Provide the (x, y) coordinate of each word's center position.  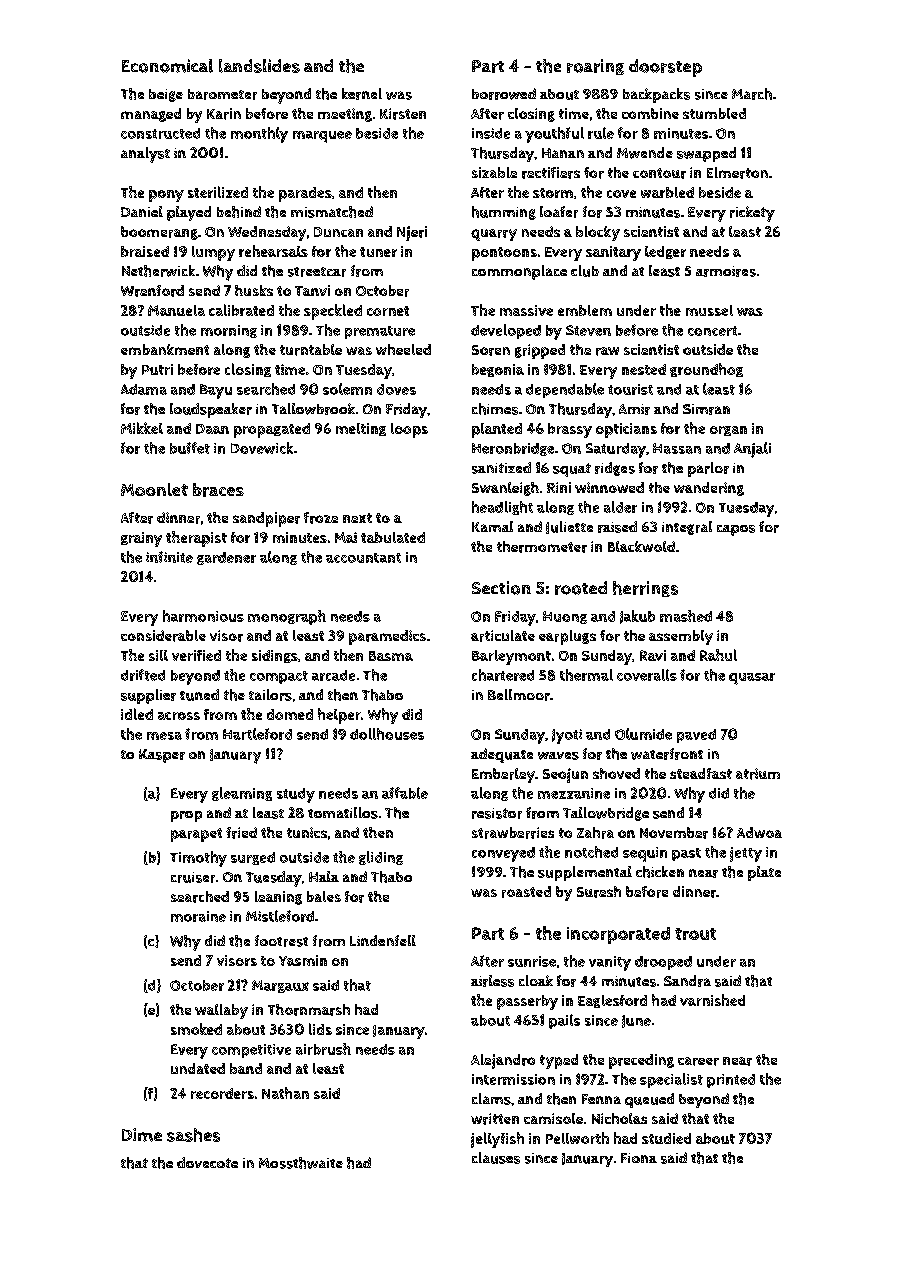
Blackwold (641, 546)
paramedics (387, 637)
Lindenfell (383, 940)
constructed (160, 133)
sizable (494, 172)
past (686, 854)
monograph (287, 617)
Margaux (280, 986)
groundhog (706, 370)
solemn (347, 389)
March (752, 94)
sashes (193, 1135)
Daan (212, 429)
